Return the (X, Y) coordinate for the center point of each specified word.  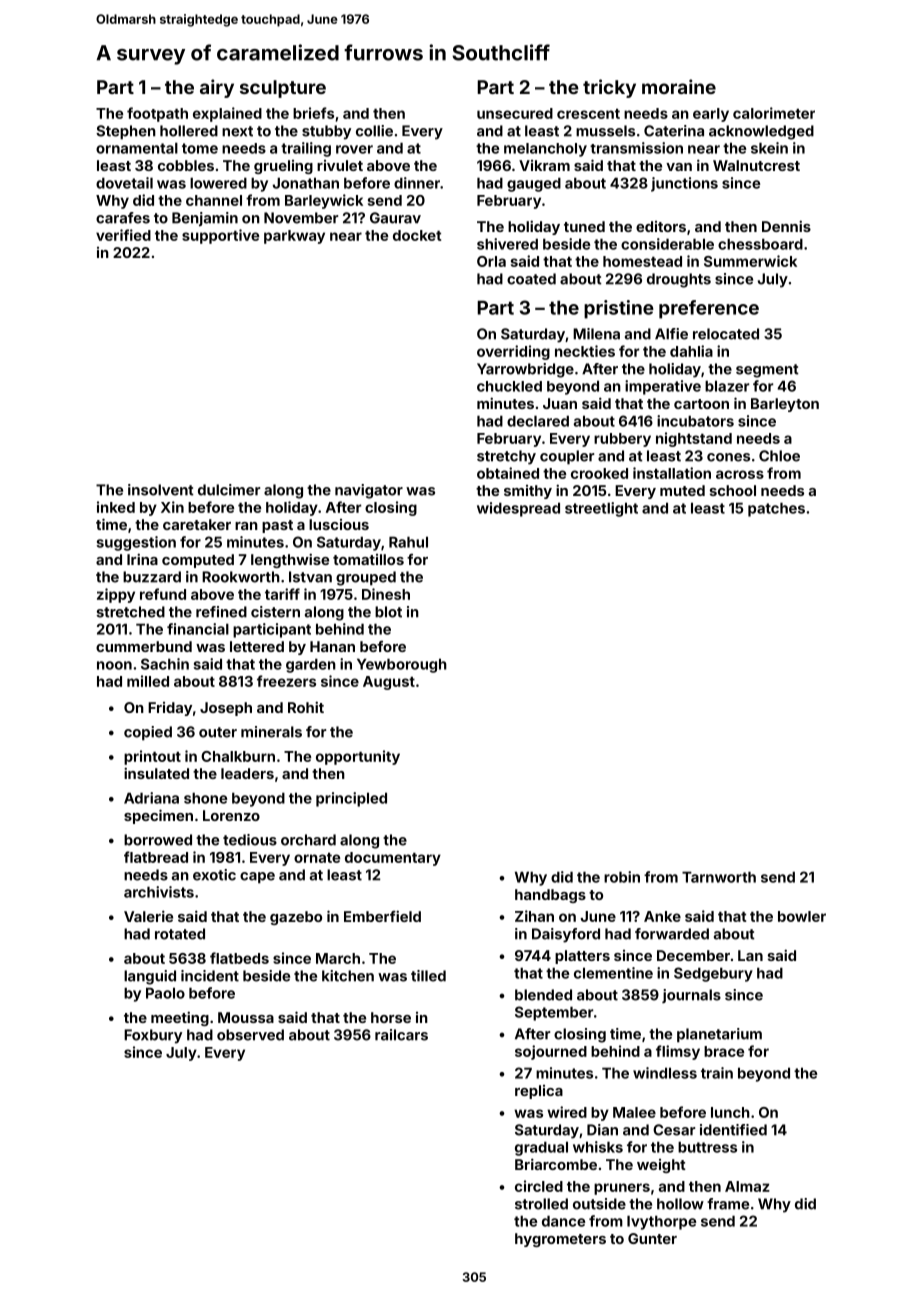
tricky (609, 88)
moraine (679, 86)
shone (205, 798)
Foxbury (153, 1036)
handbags (550, 896)
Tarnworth (719, 877)
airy (217, 88)
